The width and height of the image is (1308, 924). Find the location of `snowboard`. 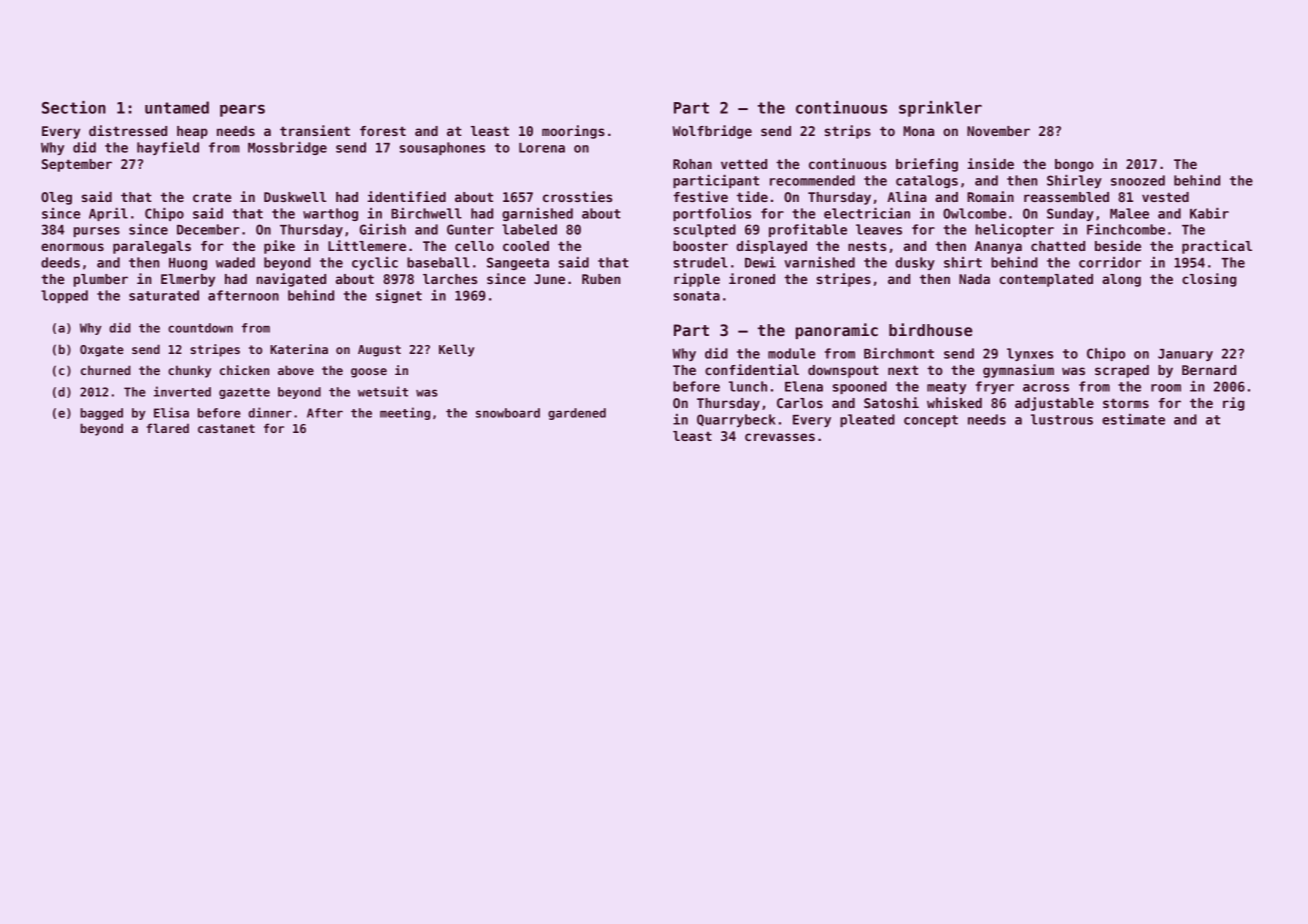

snowboard is located at coordinates (508, 413).
